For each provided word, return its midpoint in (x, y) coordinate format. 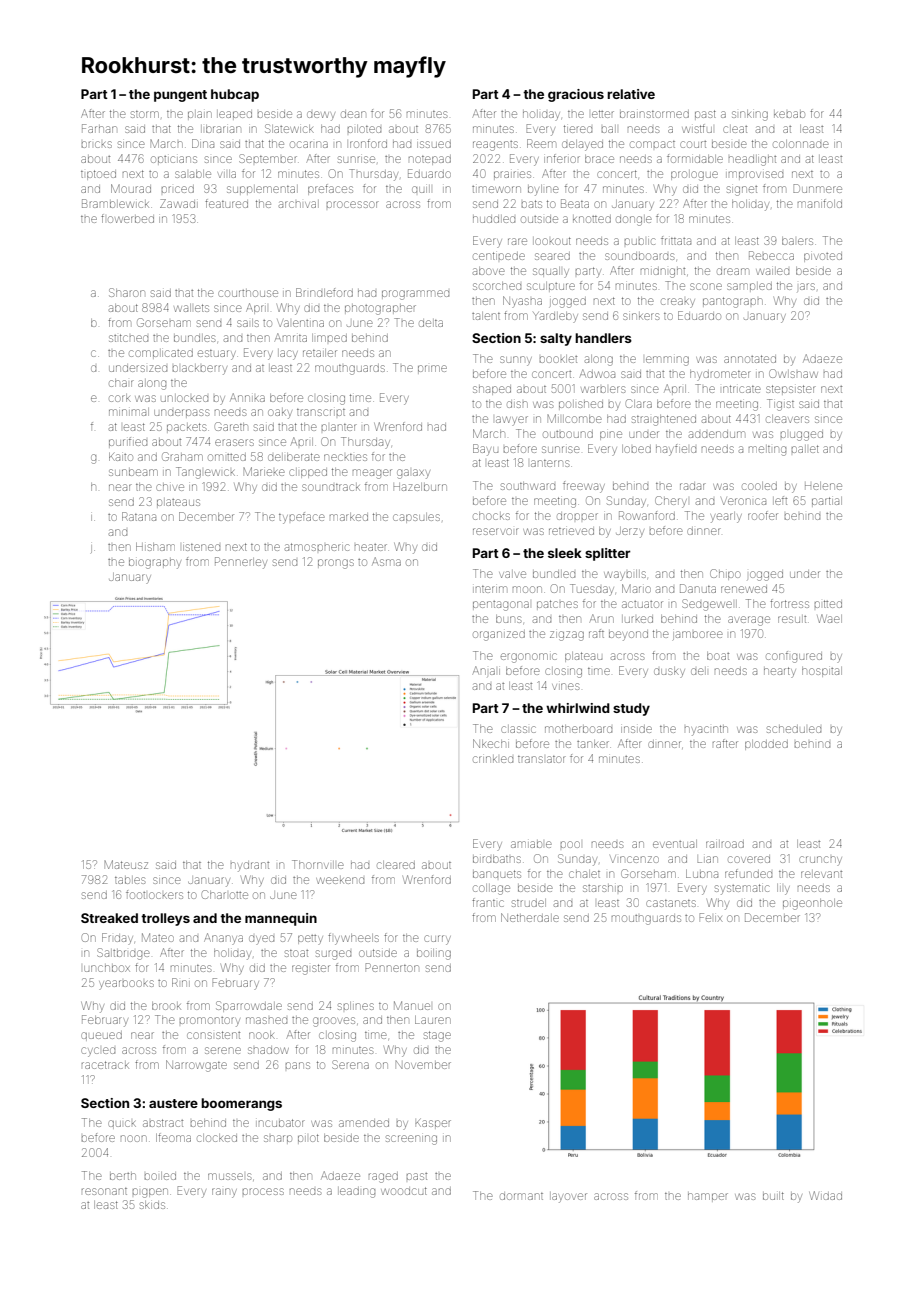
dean (353, 114)
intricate (742, 389)
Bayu (485, 450)
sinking (750, 115)
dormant (521, 1196)
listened (201, 547)
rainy (224, 1193)
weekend (340, 880)
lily (783, 889)
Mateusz (126, 864)
